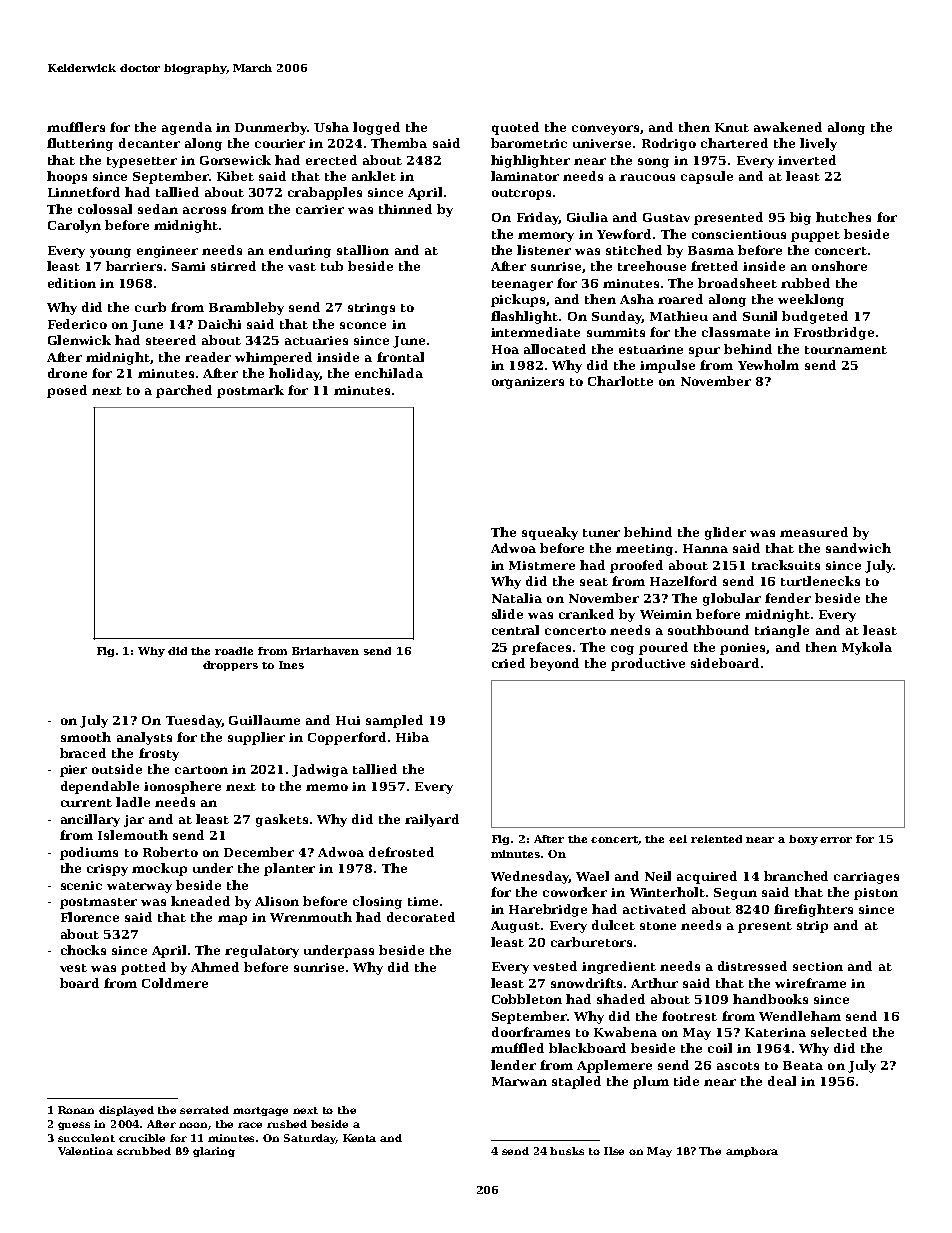 The height and width of the screenshot is (1233, 952). What do you see at coordinates (175, 983) in the screenshot?
I see `Coldmere` at bounding box center [175, 983].
